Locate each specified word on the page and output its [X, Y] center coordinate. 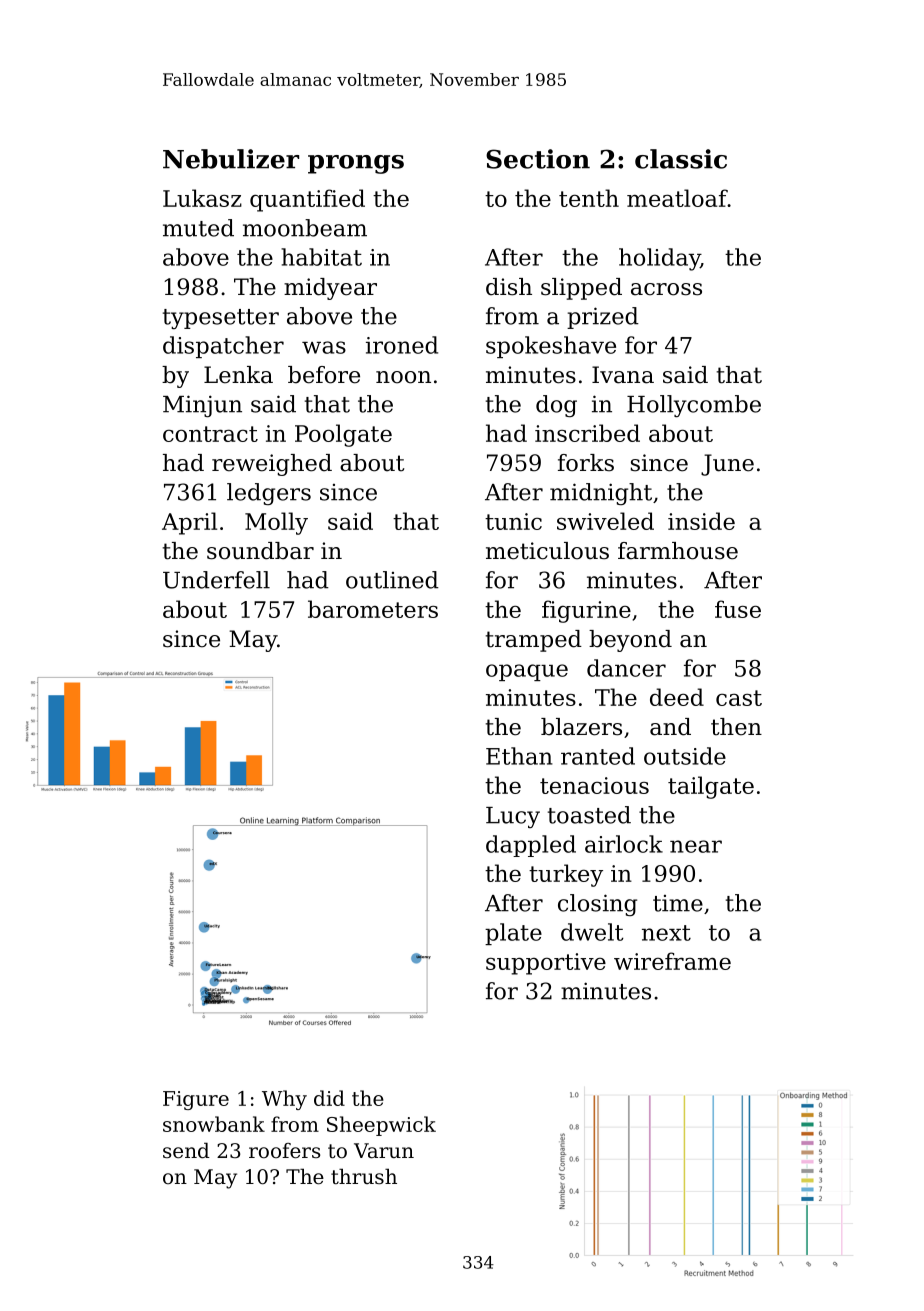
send [186, 1150]
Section [538, 159]
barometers [373, 609]
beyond [630, 641]
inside [701, 521]
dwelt [592, 932]
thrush [364, 1176]
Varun [384, 1151]
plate [513, 934]
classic [681, 159]
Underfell [216, 580]
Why [284, 1100]
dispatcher [223, 347]
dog [556, 406]
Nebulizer [231, 159]
